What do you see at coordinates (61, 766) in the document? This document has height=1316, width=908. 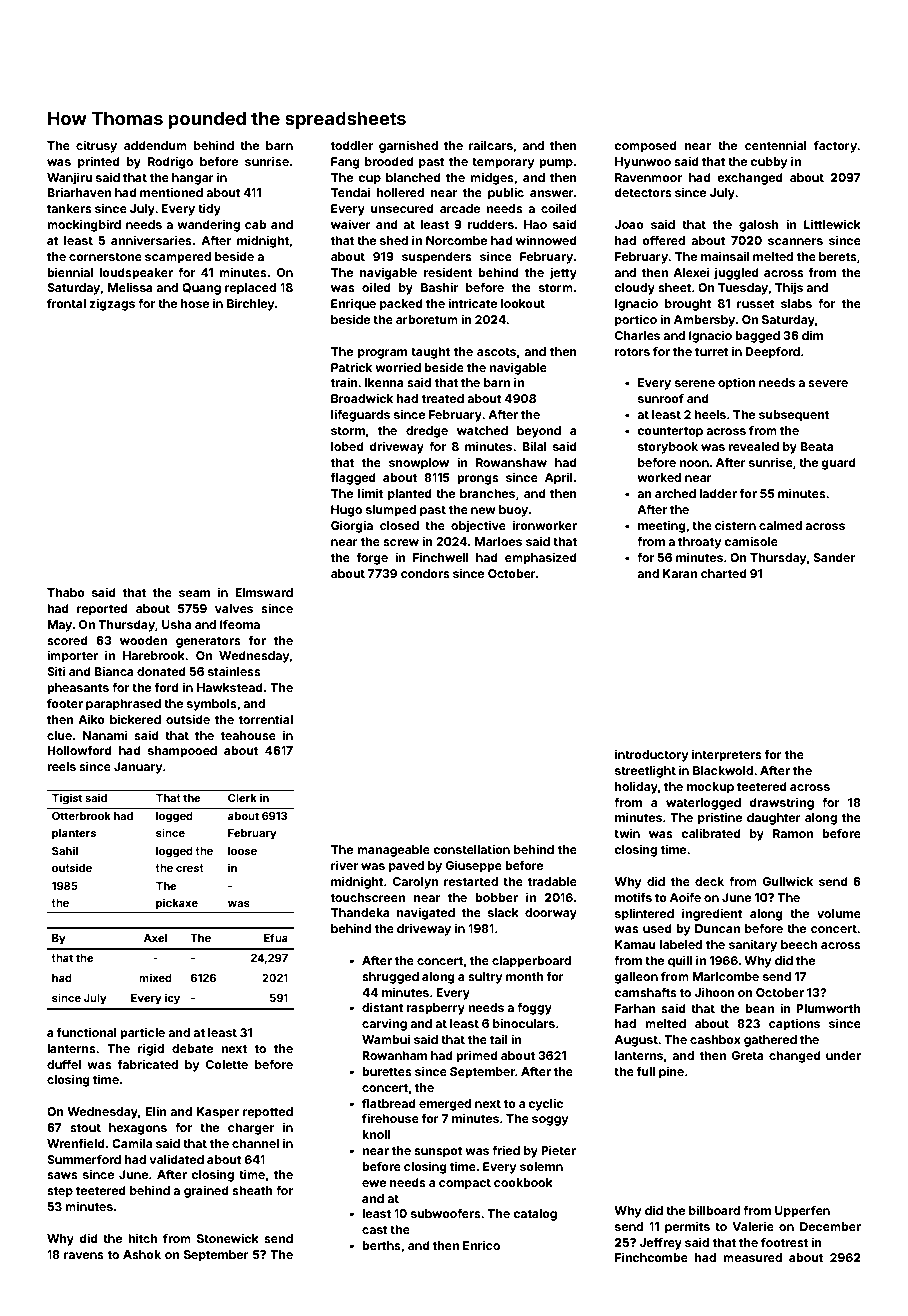 I see `reels` at bounding box center [61, 766].
